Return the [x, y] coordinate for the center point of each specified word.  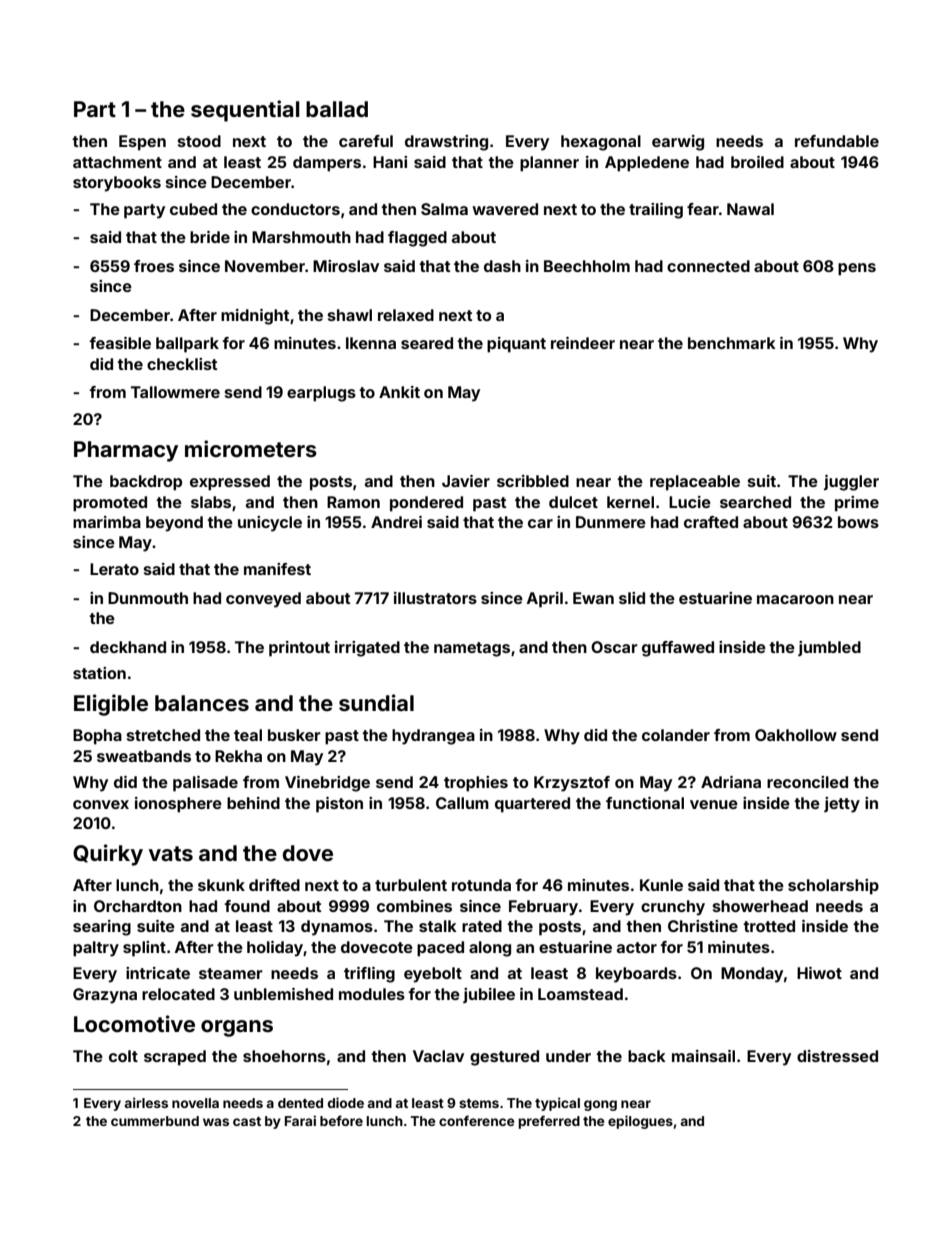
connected [708, 266]
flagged [417, 239]
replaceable [695, 483]
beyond [174, 524]
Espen [142, 143]
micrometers [251, 448]
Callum [462, 803]
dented [300, 1103]
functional [645, 803]
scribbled [533, 481]
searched [755, 502]
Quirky [108, 855]
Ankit [399, 392]
